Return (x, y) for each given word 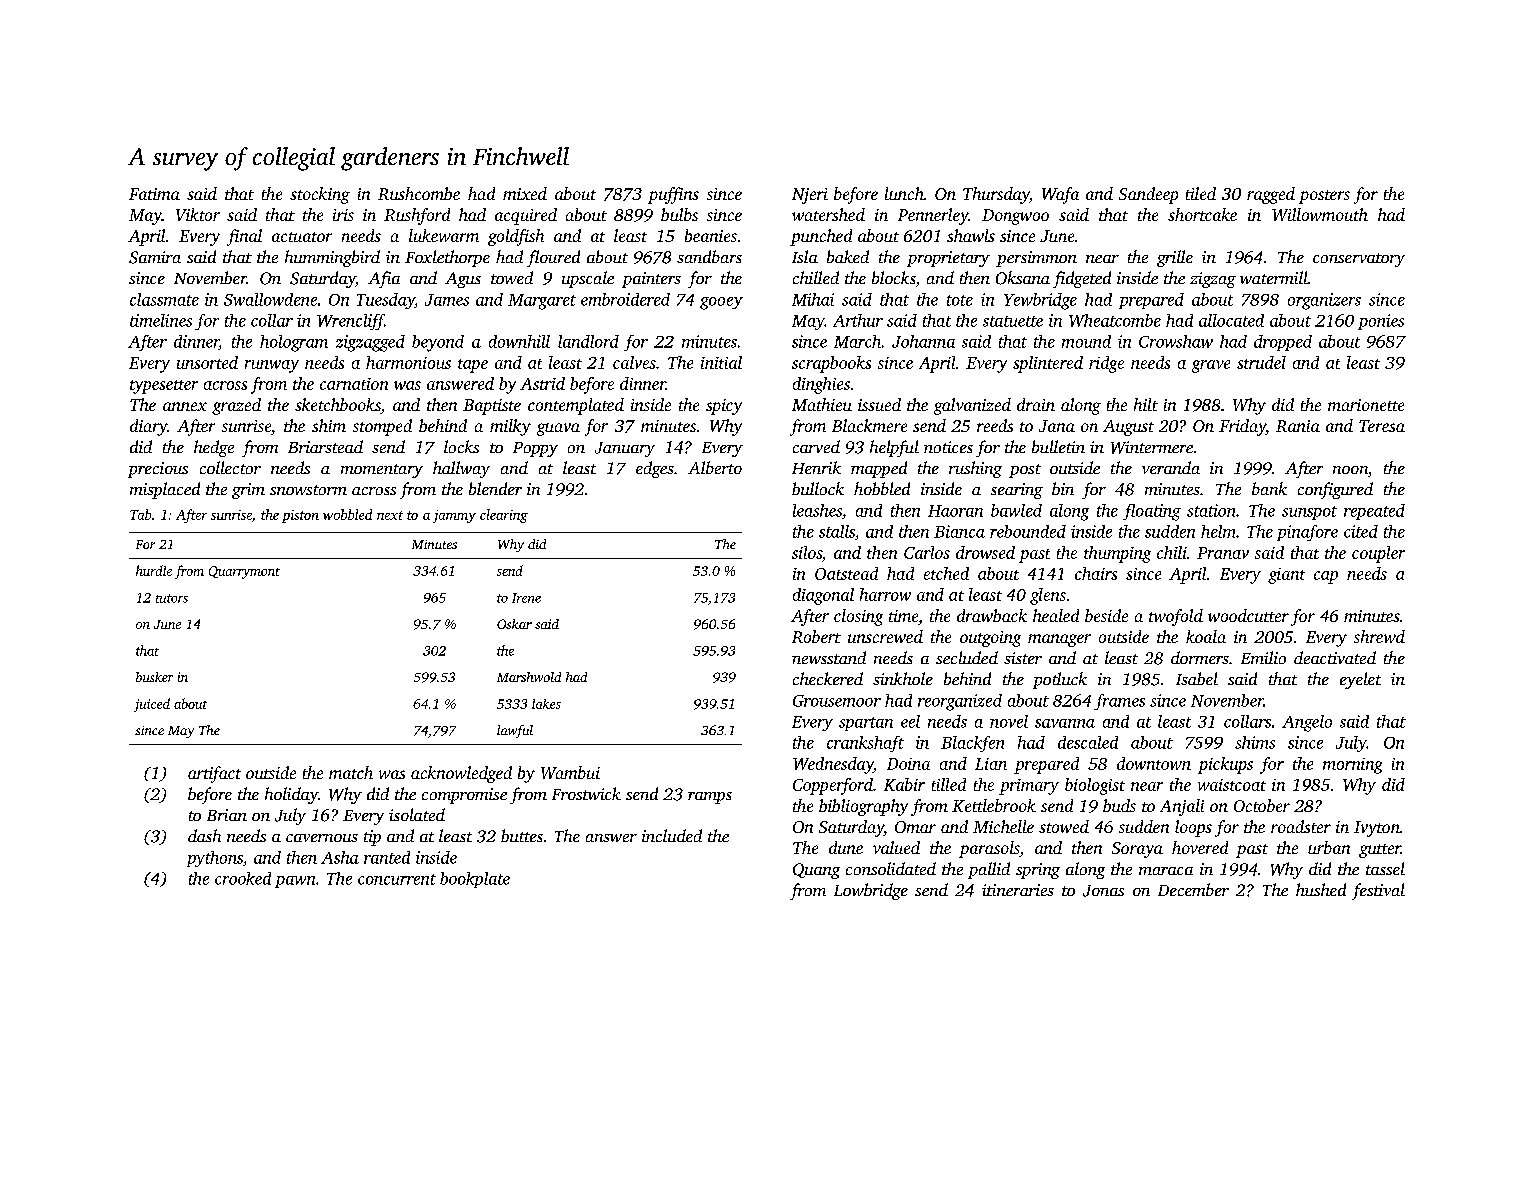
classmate (164, 299)
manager (1059, 640)
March (857, 341)
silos (807, 552)
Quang (816, 871)
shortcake (1202, 214)
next (390, 515)
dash (204, 835)
